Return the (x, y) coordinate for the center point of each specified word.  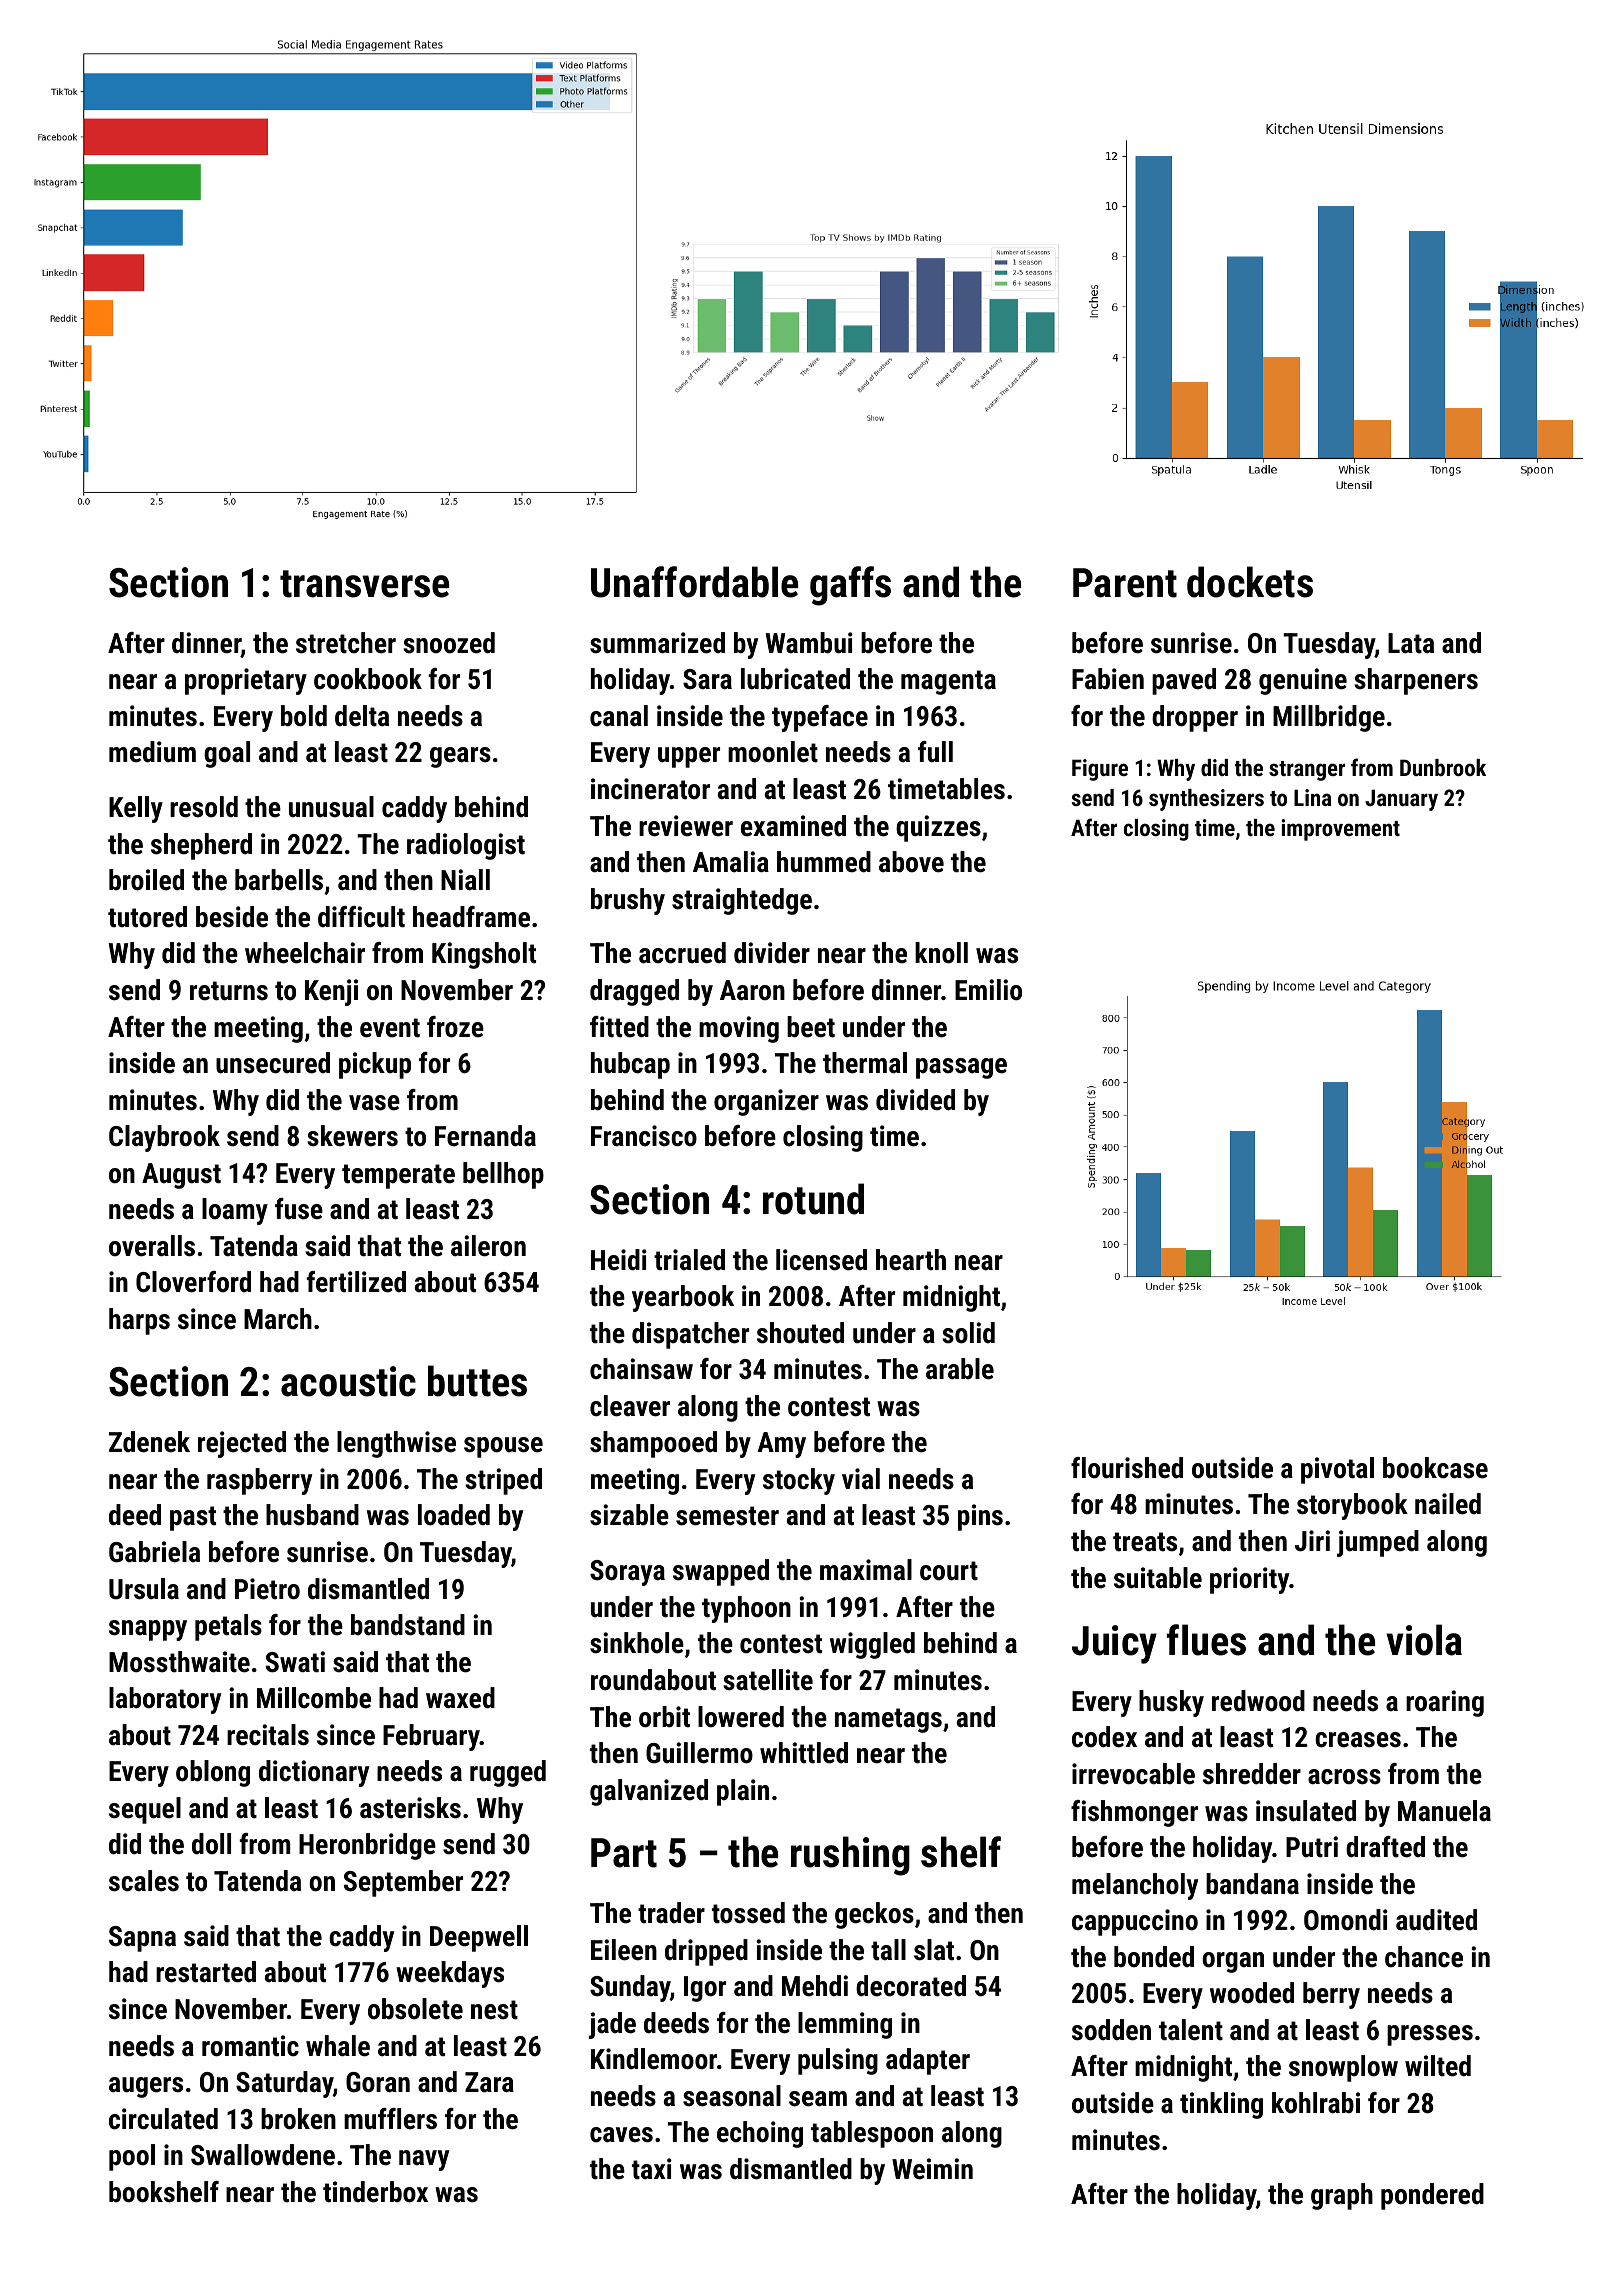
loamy (235, 1211)
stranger (1307, 771)
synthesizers (1206, 800)
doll (211, 1844)
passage (961, 1068)
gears (460, 757)
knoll (941, 953)
